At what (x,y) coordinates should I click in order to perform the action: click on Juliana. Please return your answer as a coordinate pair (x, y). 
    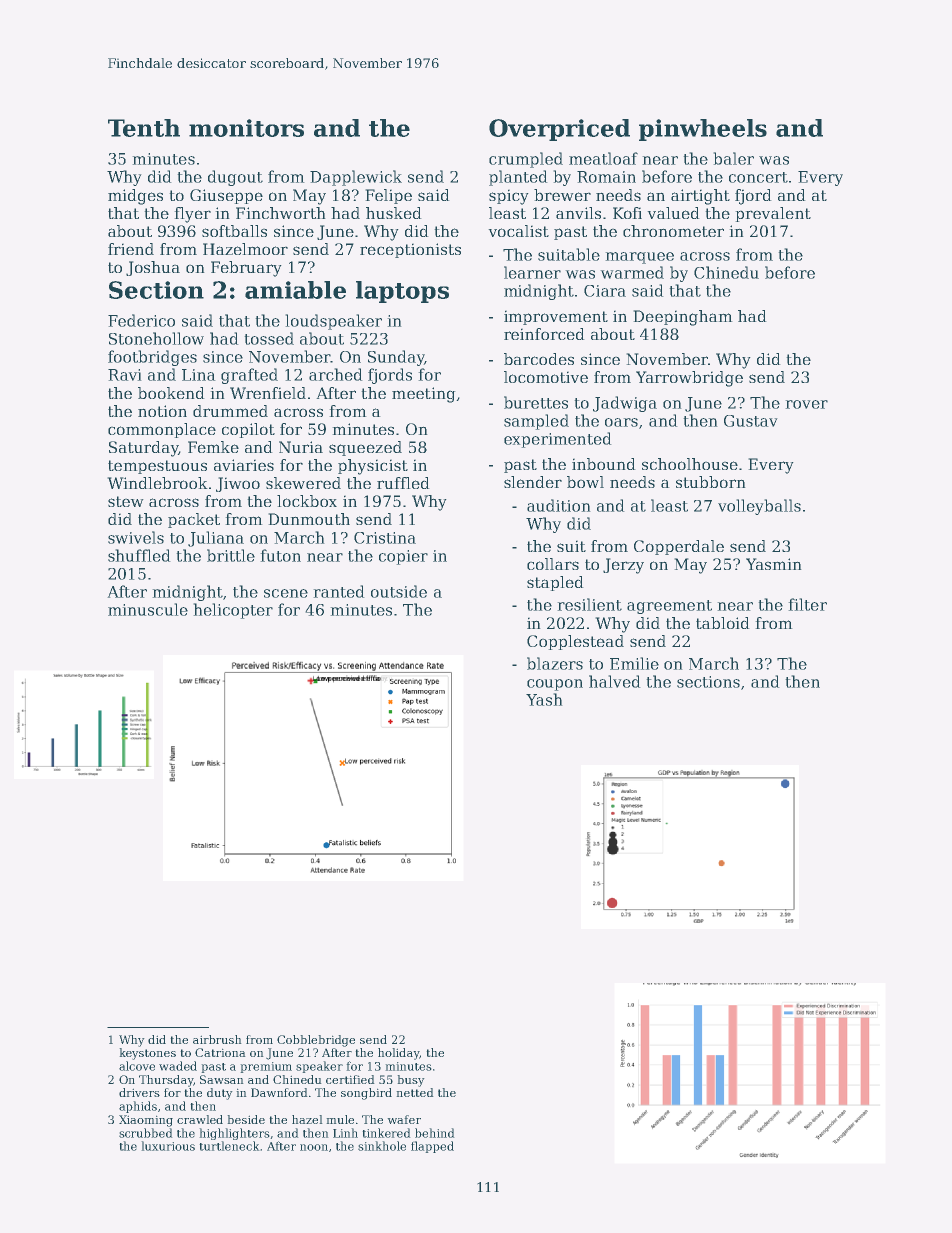
    Looking at the image, I should click on (216, 539).
